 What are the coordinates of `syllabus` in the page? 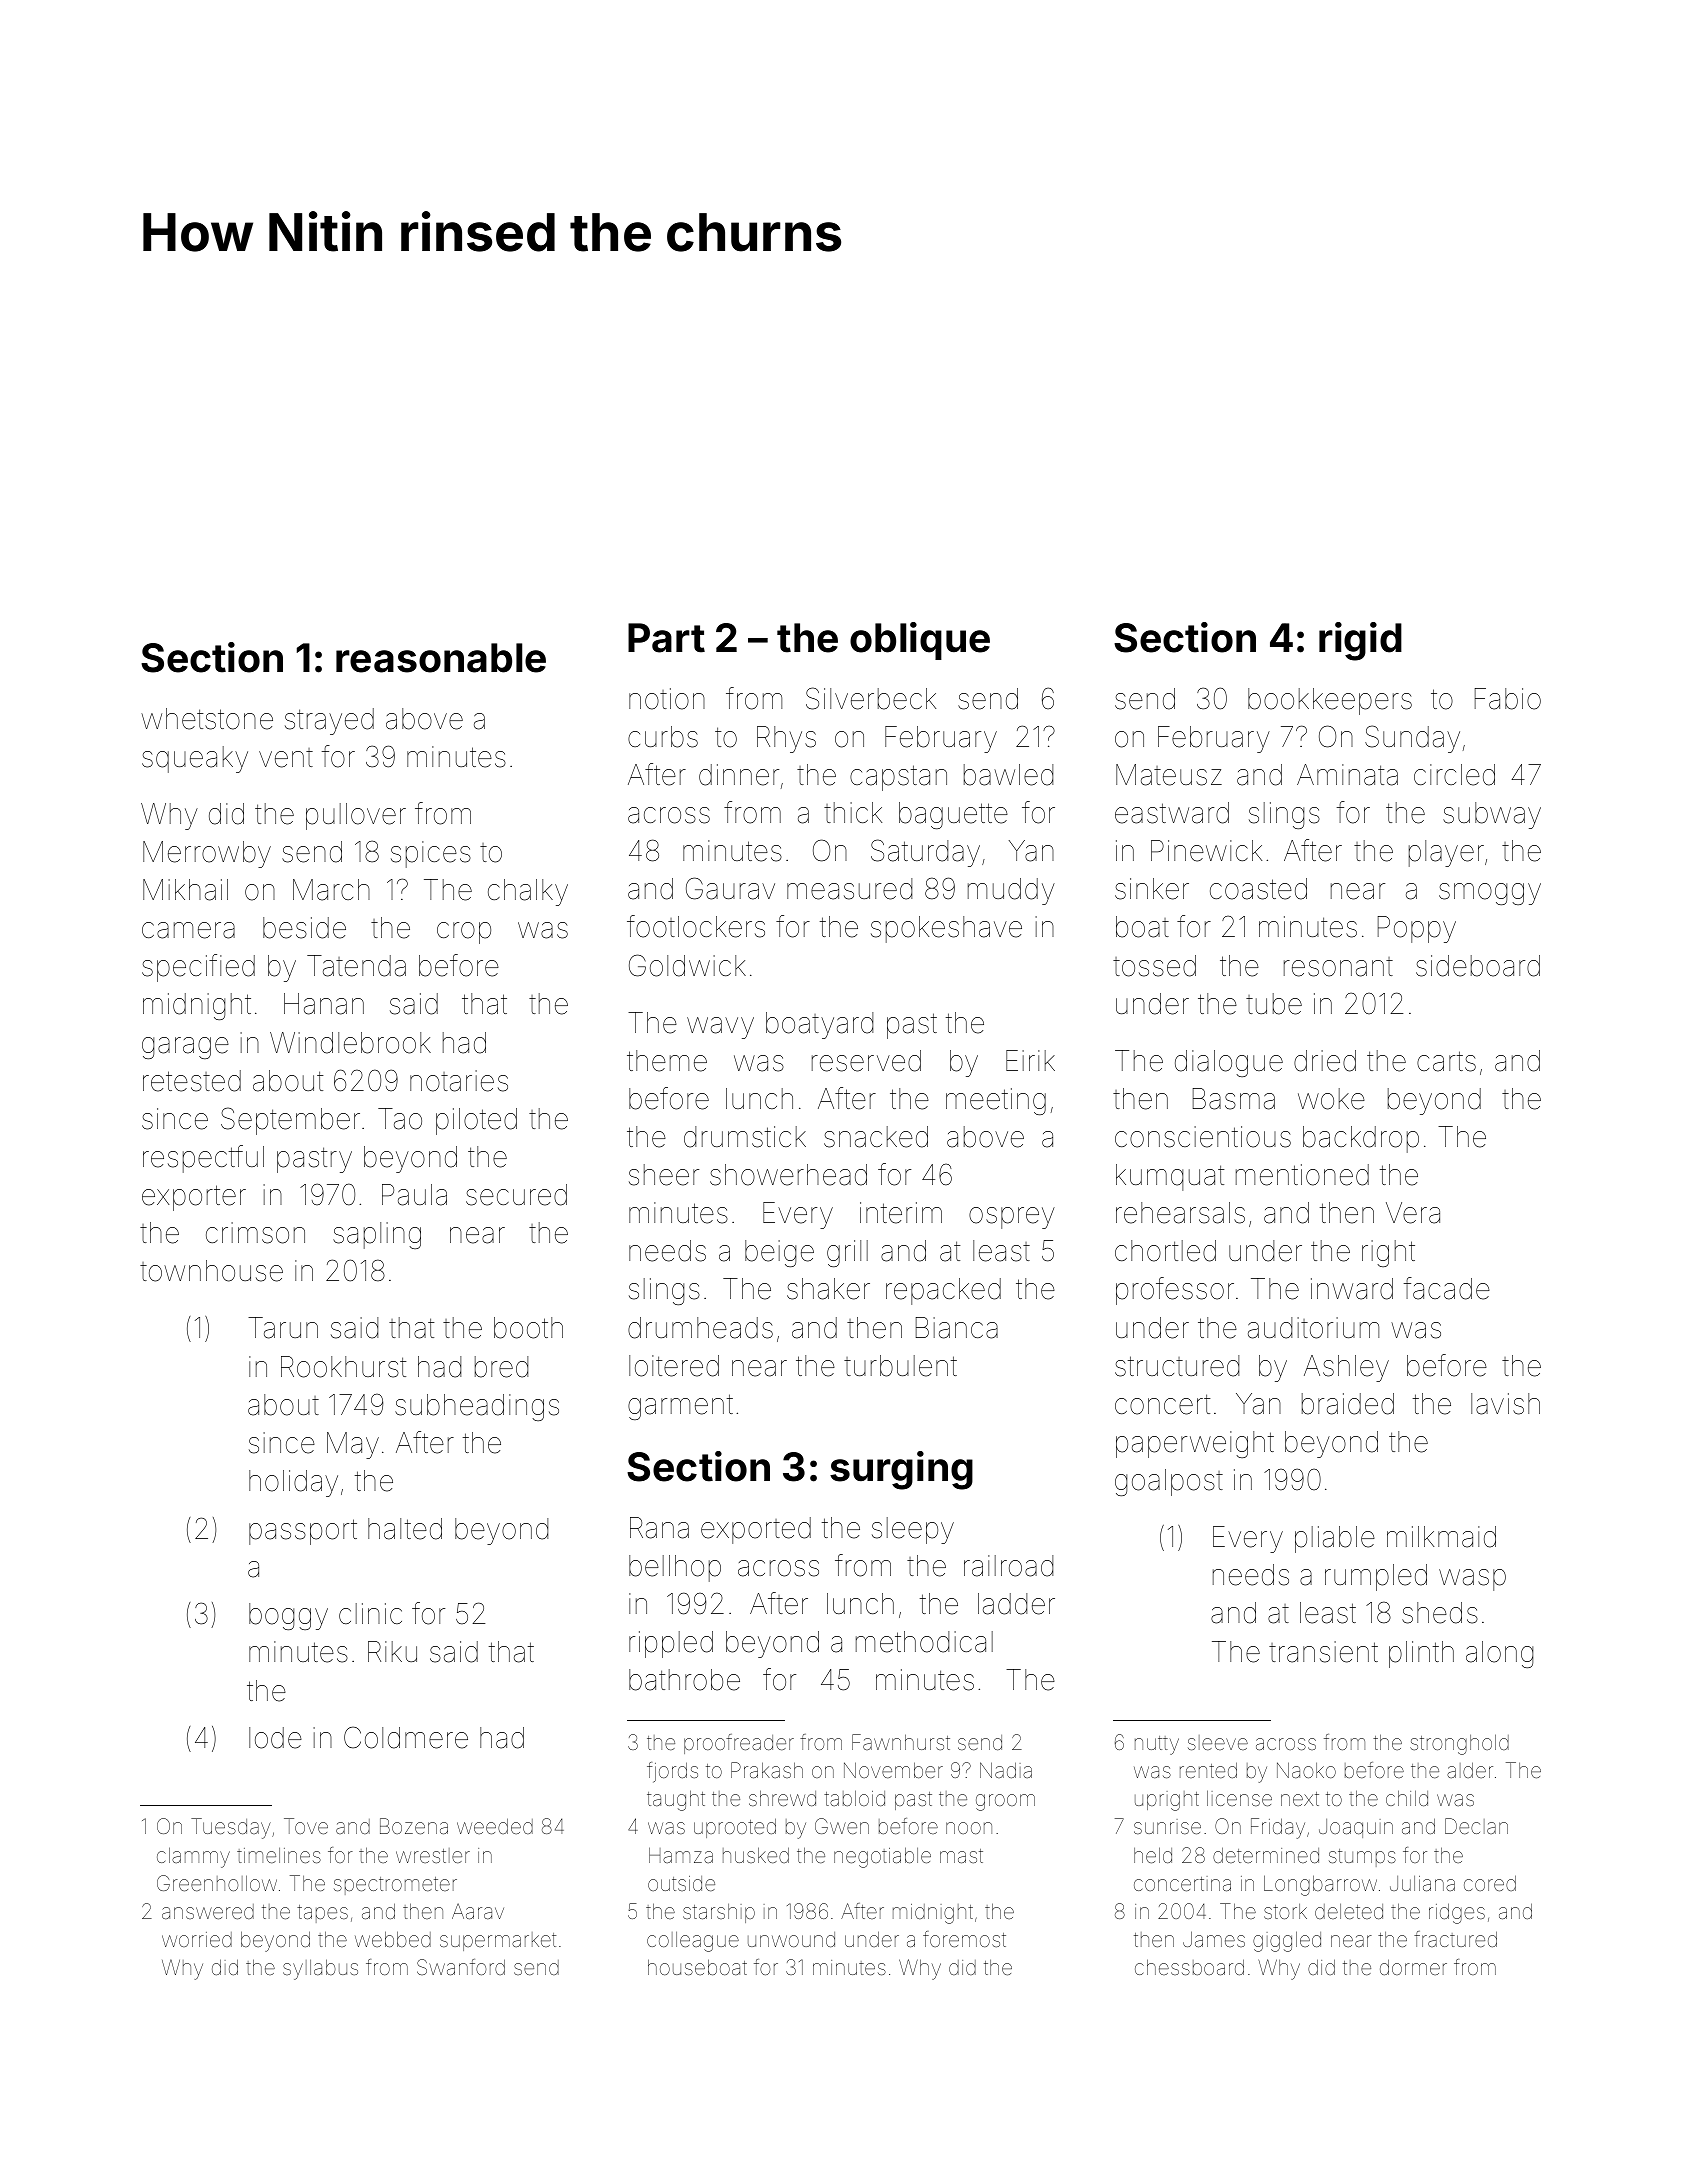 It's located at (320, 1969).
